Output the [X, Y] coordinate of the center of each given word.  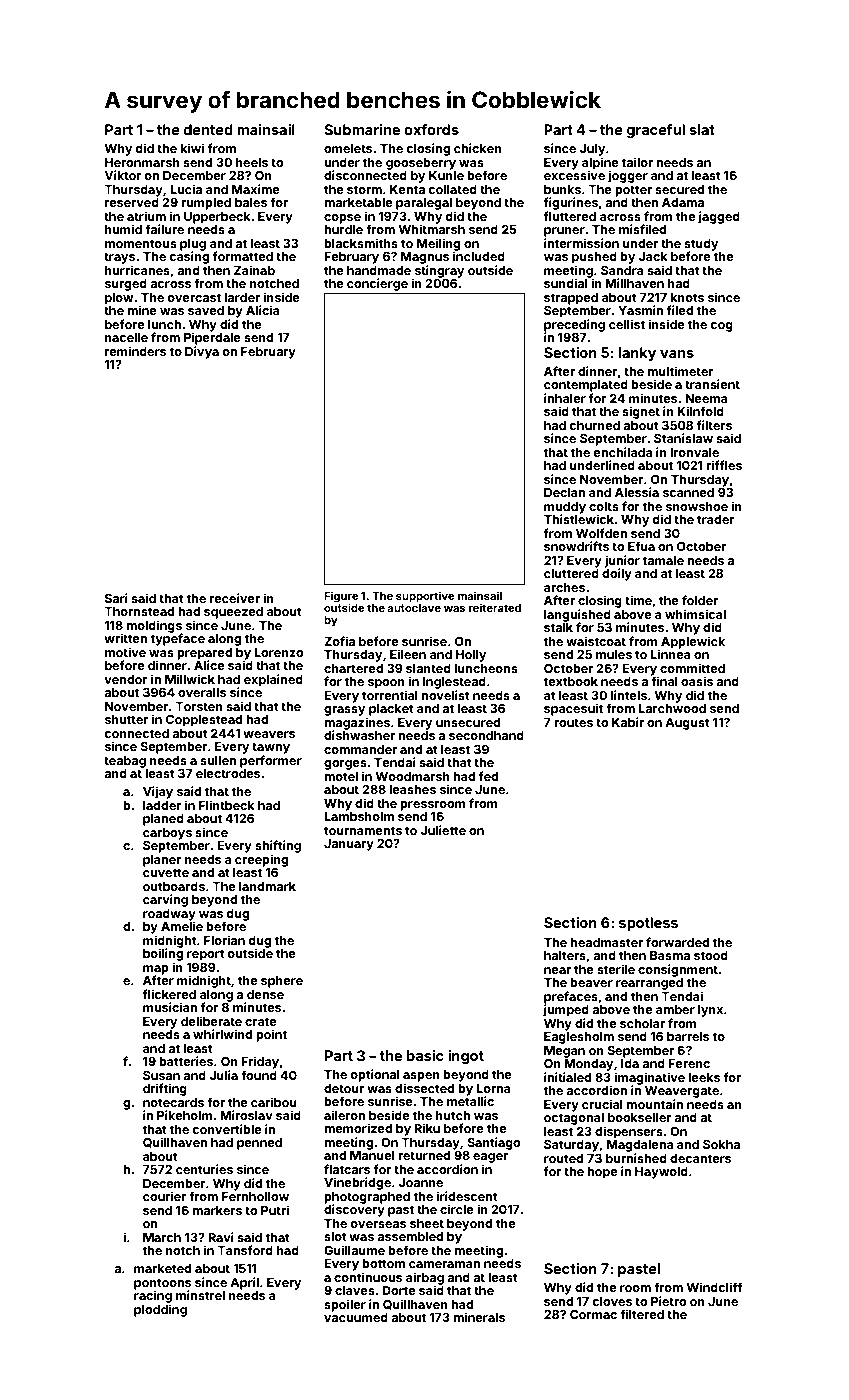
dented [208, 129]
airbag [425, 1278]
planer [162, 861]
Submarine [362, 129]
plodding [160, 1310]
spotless [648, 924]
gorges [345, 765]
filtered [642, 1314]
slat [702, 129]
